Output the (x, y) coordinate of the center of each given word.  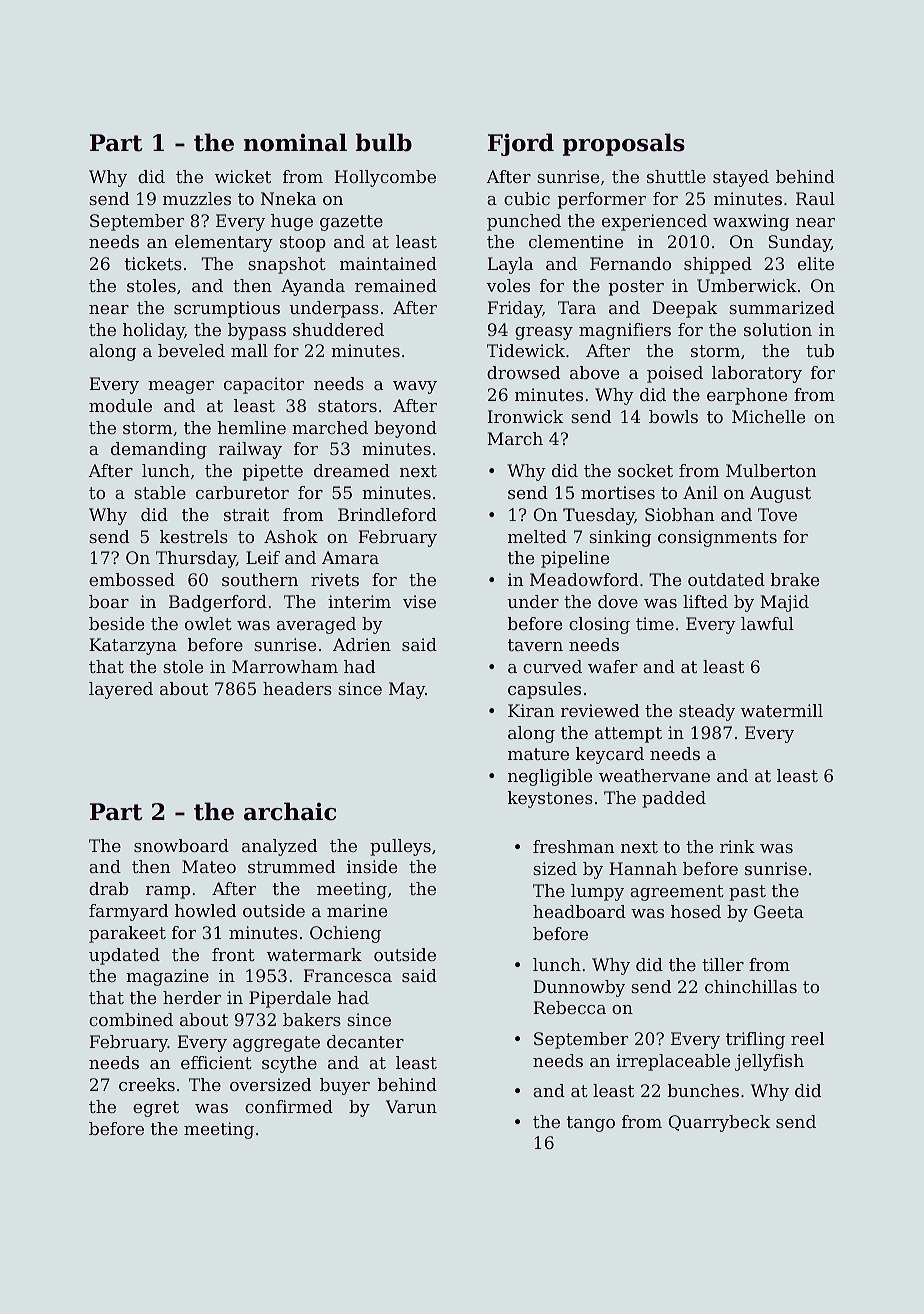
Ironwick (525, 416)
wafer (613, 666)
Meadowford (584, 579)
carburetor (242, 492)
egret (156, 1109)
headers (297, 688)
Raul (815, 198)
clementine (576, 241)
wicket (243, 176)
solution (778, 329)
